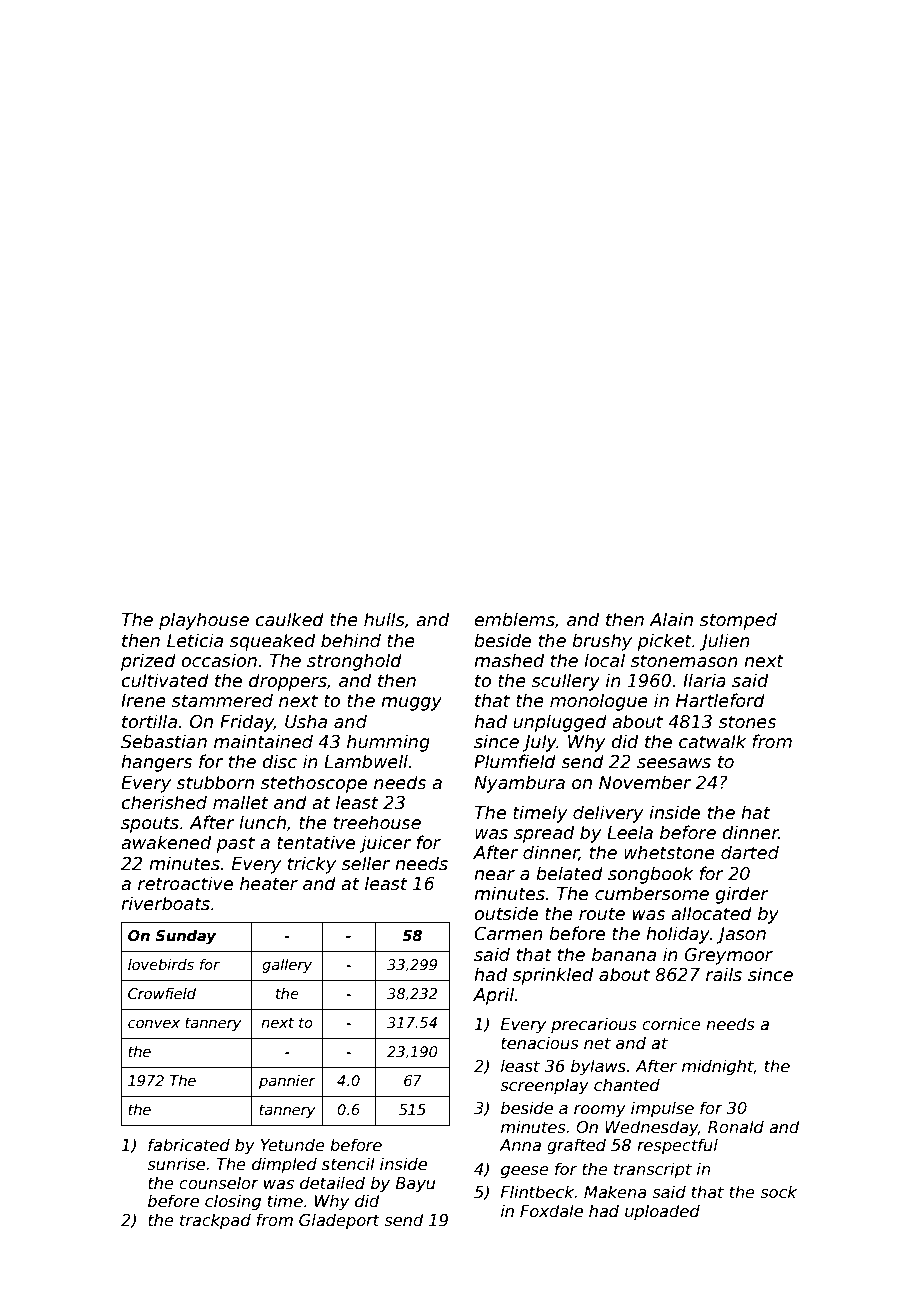  What do you see at coordinates (624, 954) in the screenshot?
I see `banana` at bounding box center [624, 954].
